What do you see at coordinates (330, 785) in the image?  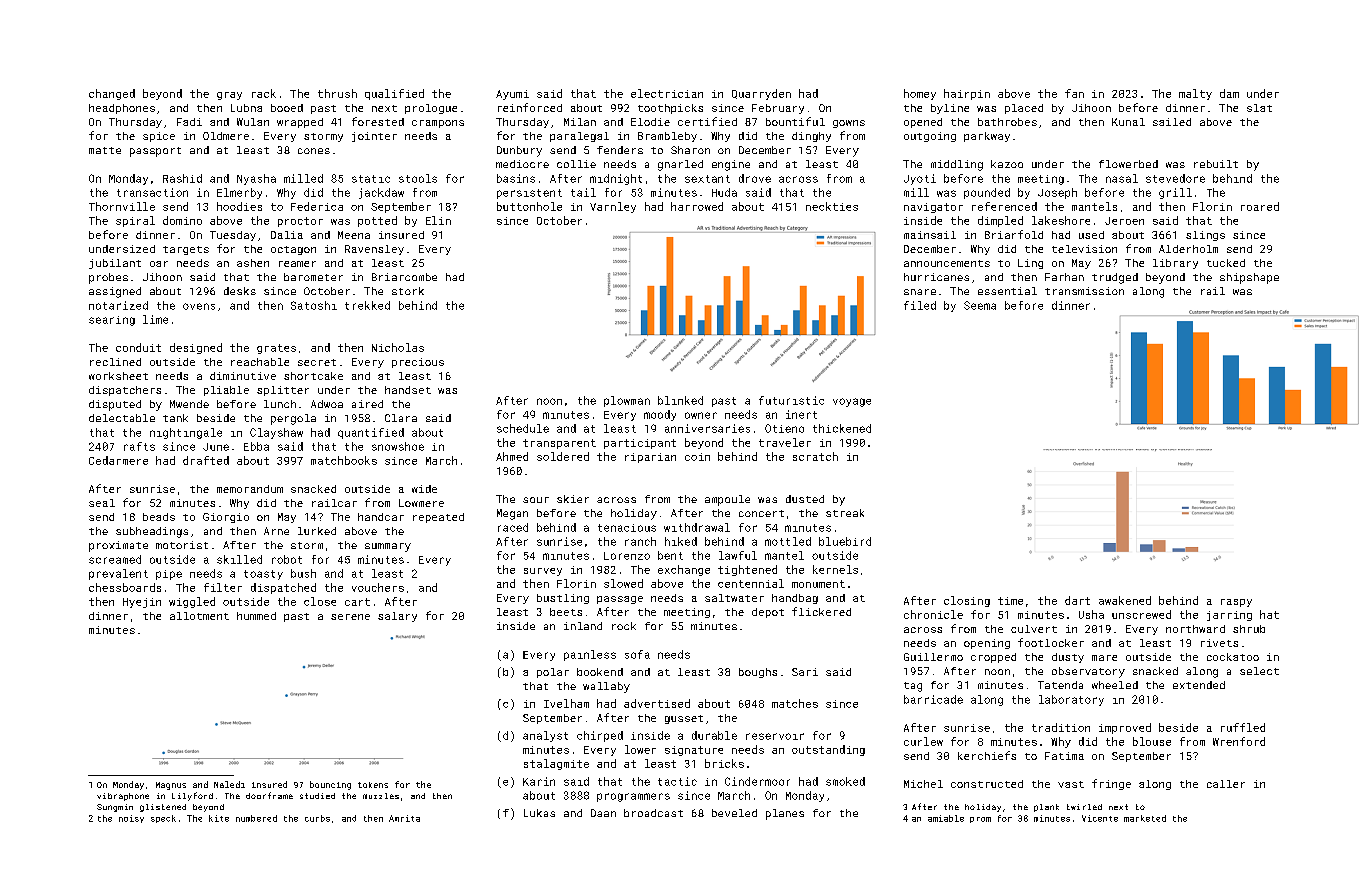 I see `bouncing` at bounding box center [330, 785].
